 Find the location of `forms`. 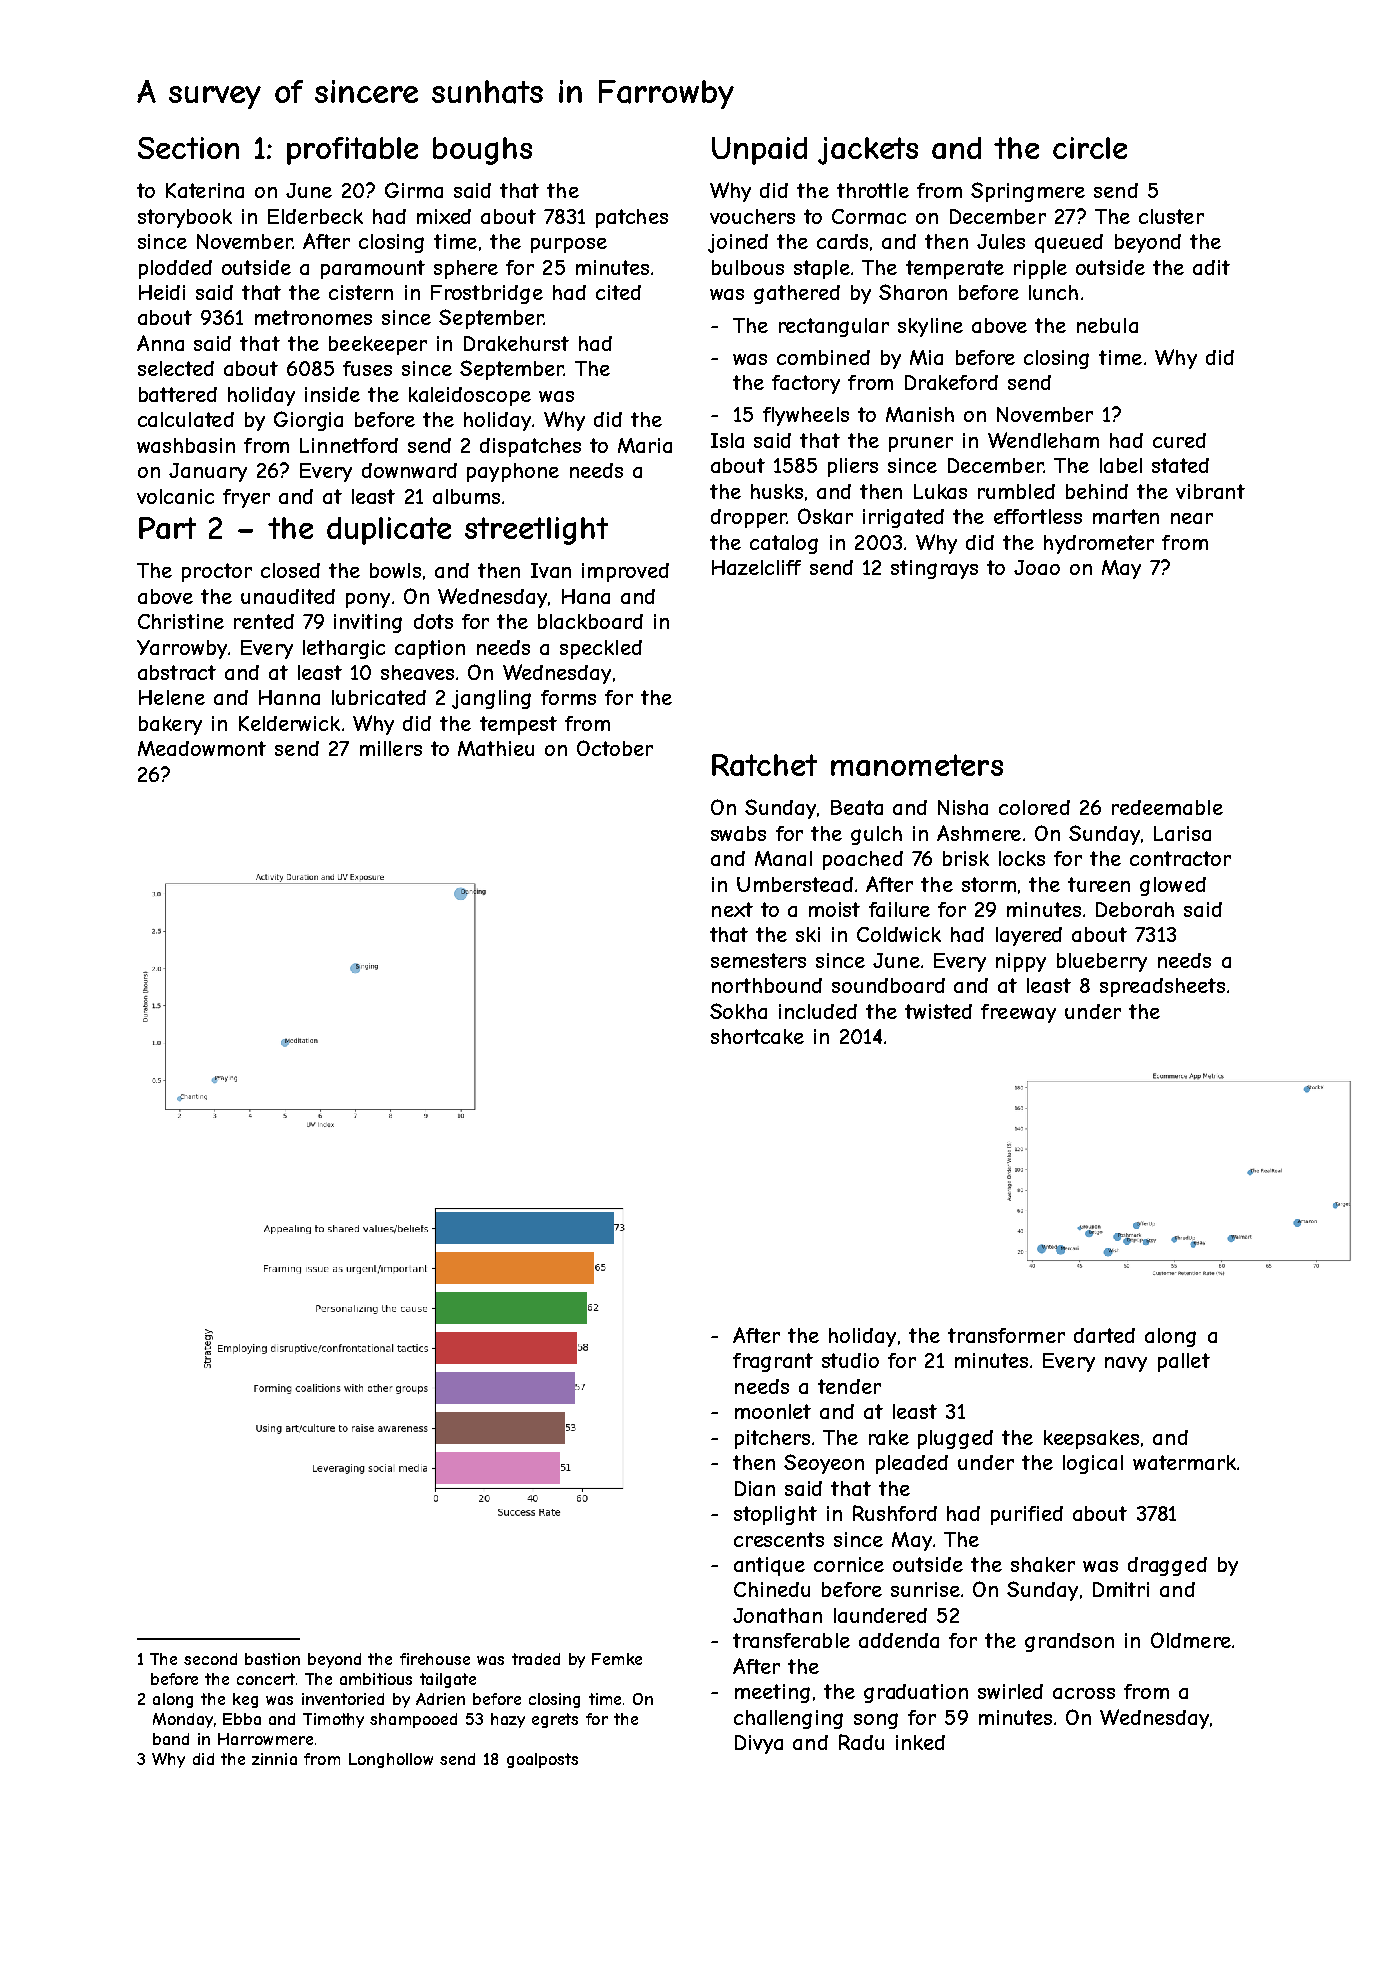

forms is located at coordinates (568, 697).
